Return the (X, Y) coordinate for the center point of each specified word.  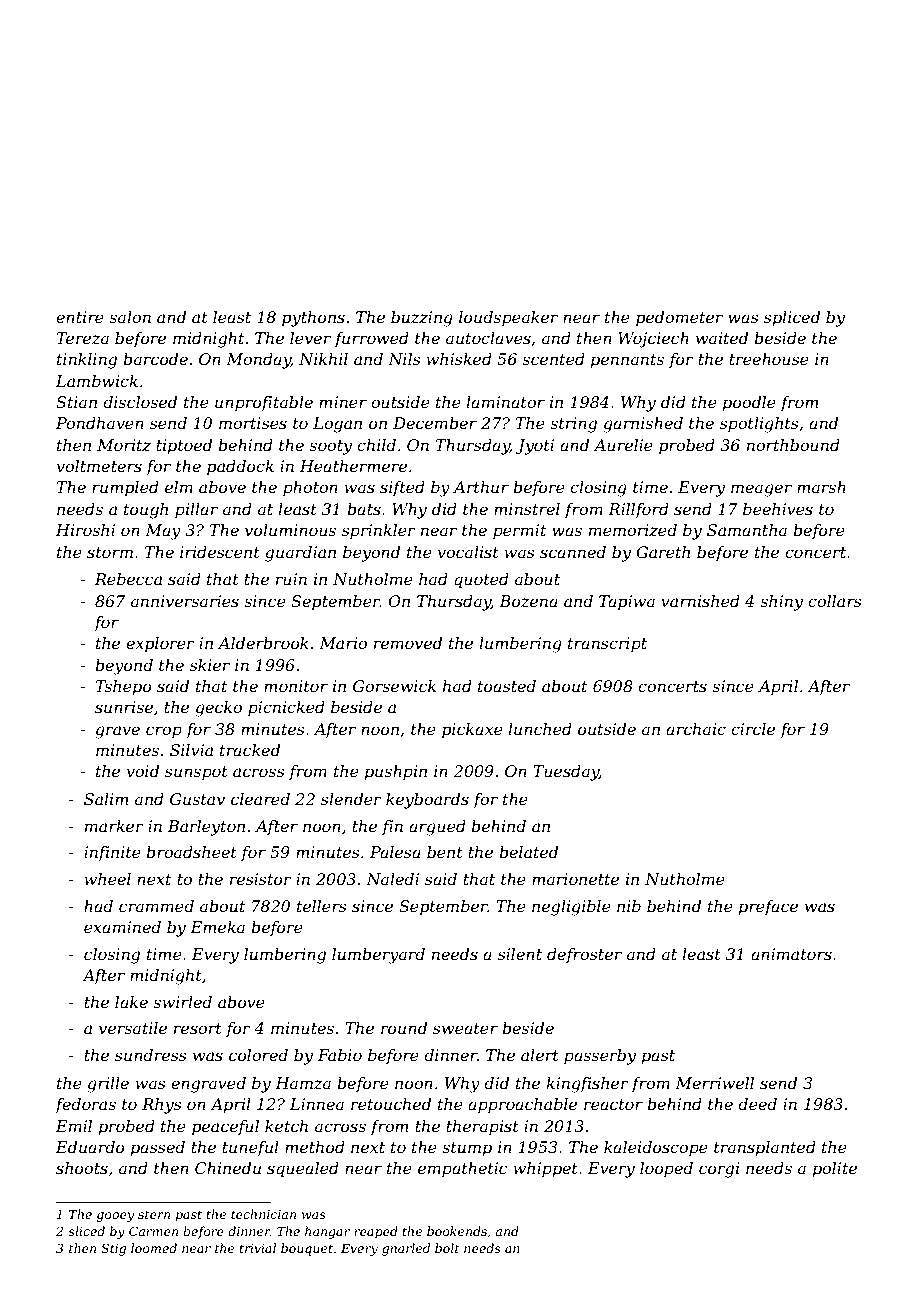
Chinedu (228, 1168)
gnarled (406, 1249)
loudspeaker (508, 319)
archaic (696, 729)
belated (528, 852)
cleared (260, 799)
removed (408, 643)
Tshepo (124, 688)
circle (753, 729)
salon (130, 317)
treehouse (769, 359)
